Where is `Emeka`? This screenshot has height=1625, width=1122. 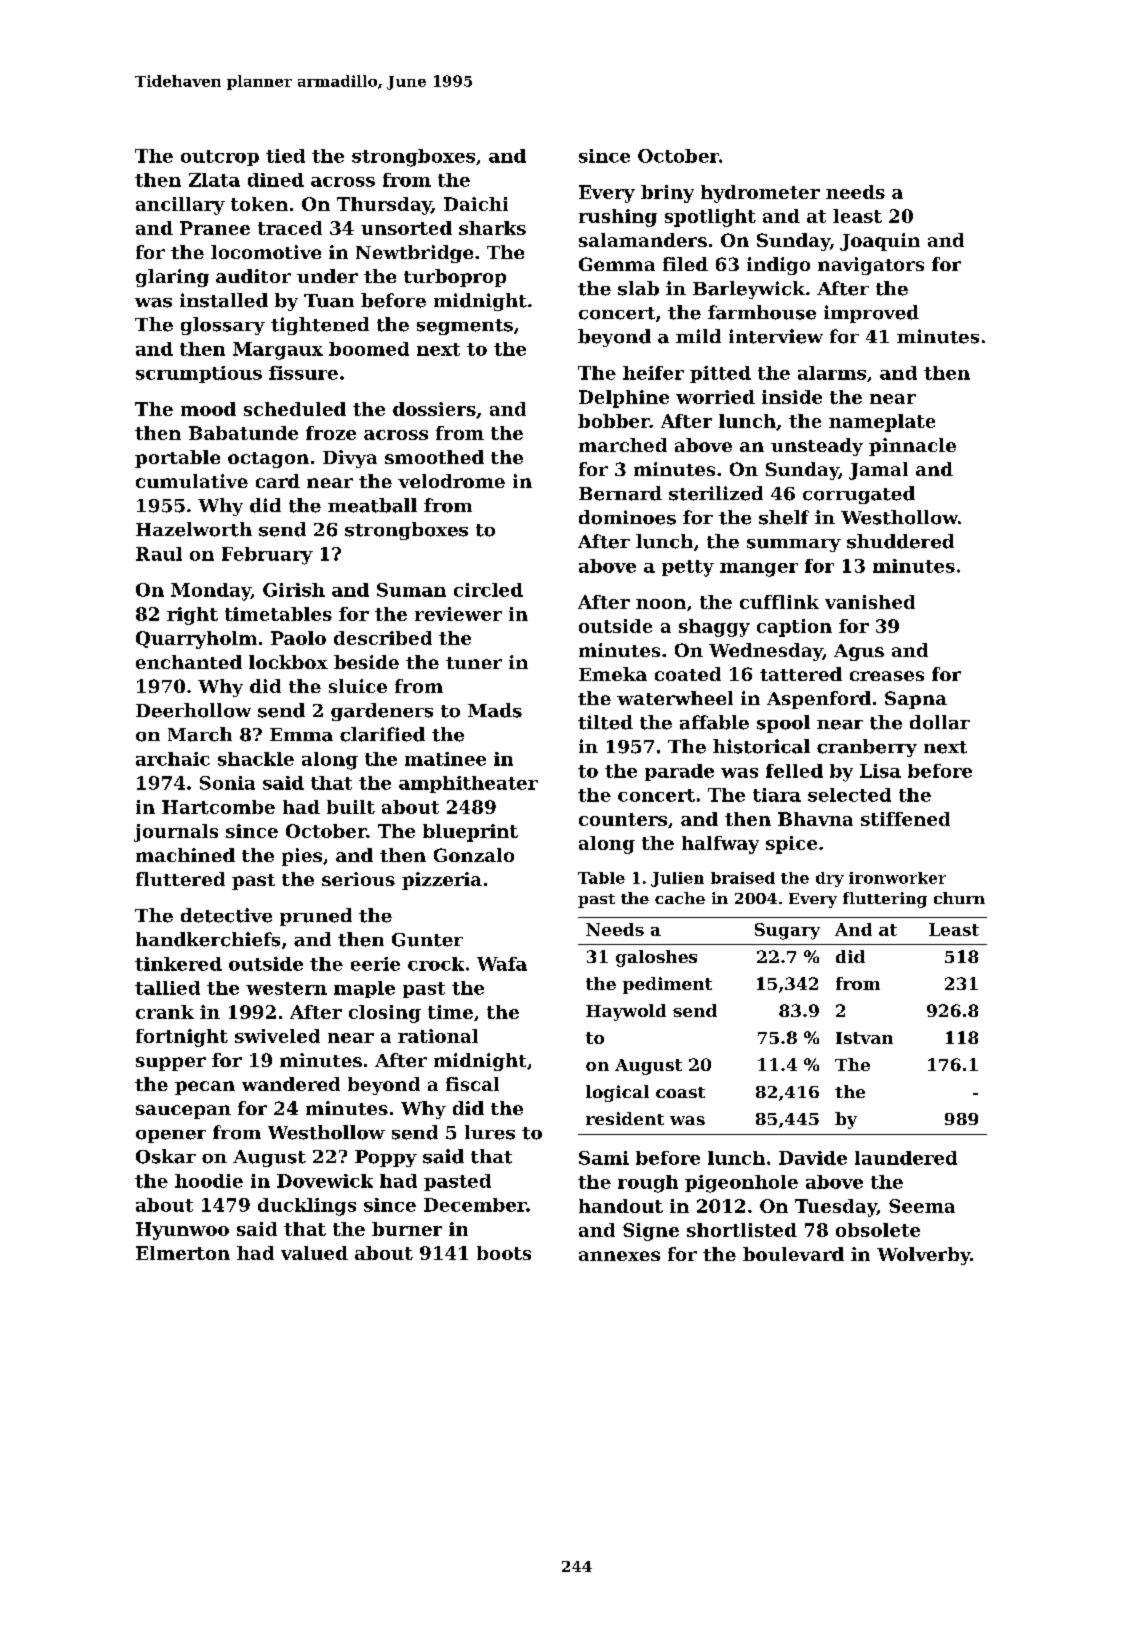 Emeka is located at coordinates (613, 674).
